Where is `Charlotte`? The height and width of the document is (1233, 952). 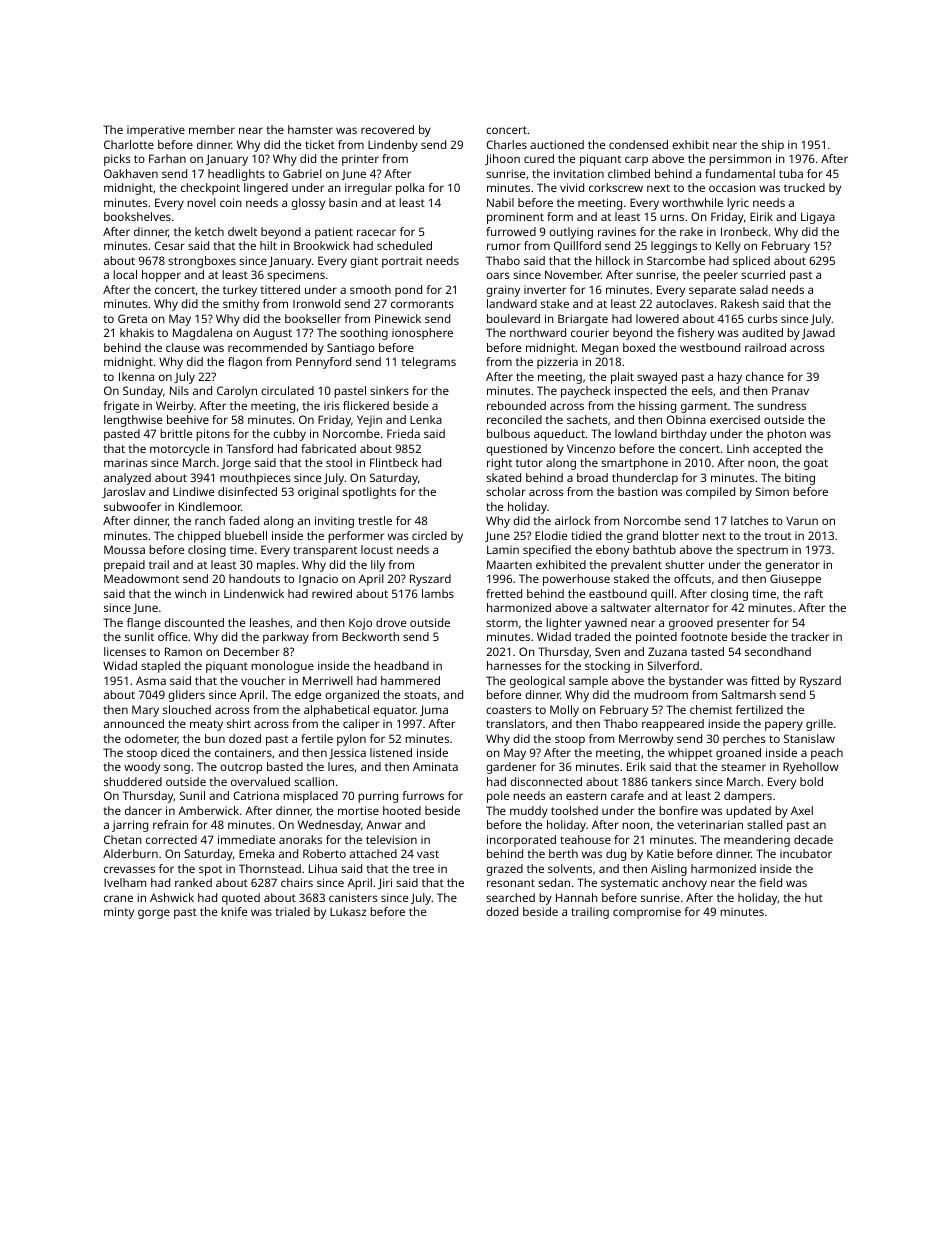
Charlotte is located at coordinates (129, 144).
